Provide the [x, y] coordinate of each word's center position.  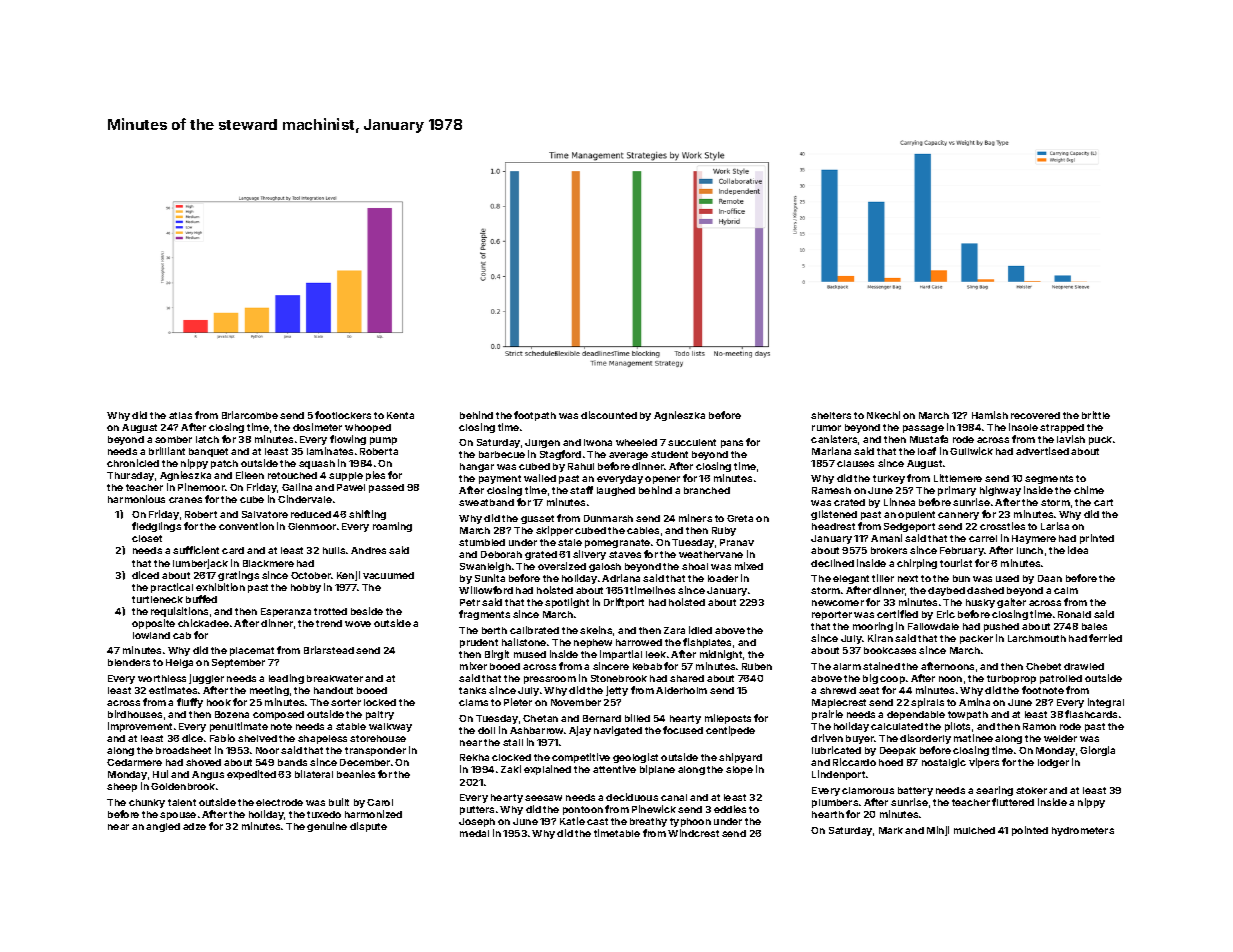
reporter [832, 615]
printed [1097, 539]
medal [474, 833]
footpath [535, 416]
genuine [327, 827]
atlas [180, 415]
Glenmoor [312, 526]
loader [723, 578]
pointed [1030, 831]
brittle [1096, 415]
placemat [252, 651]
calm [1066, 590]
